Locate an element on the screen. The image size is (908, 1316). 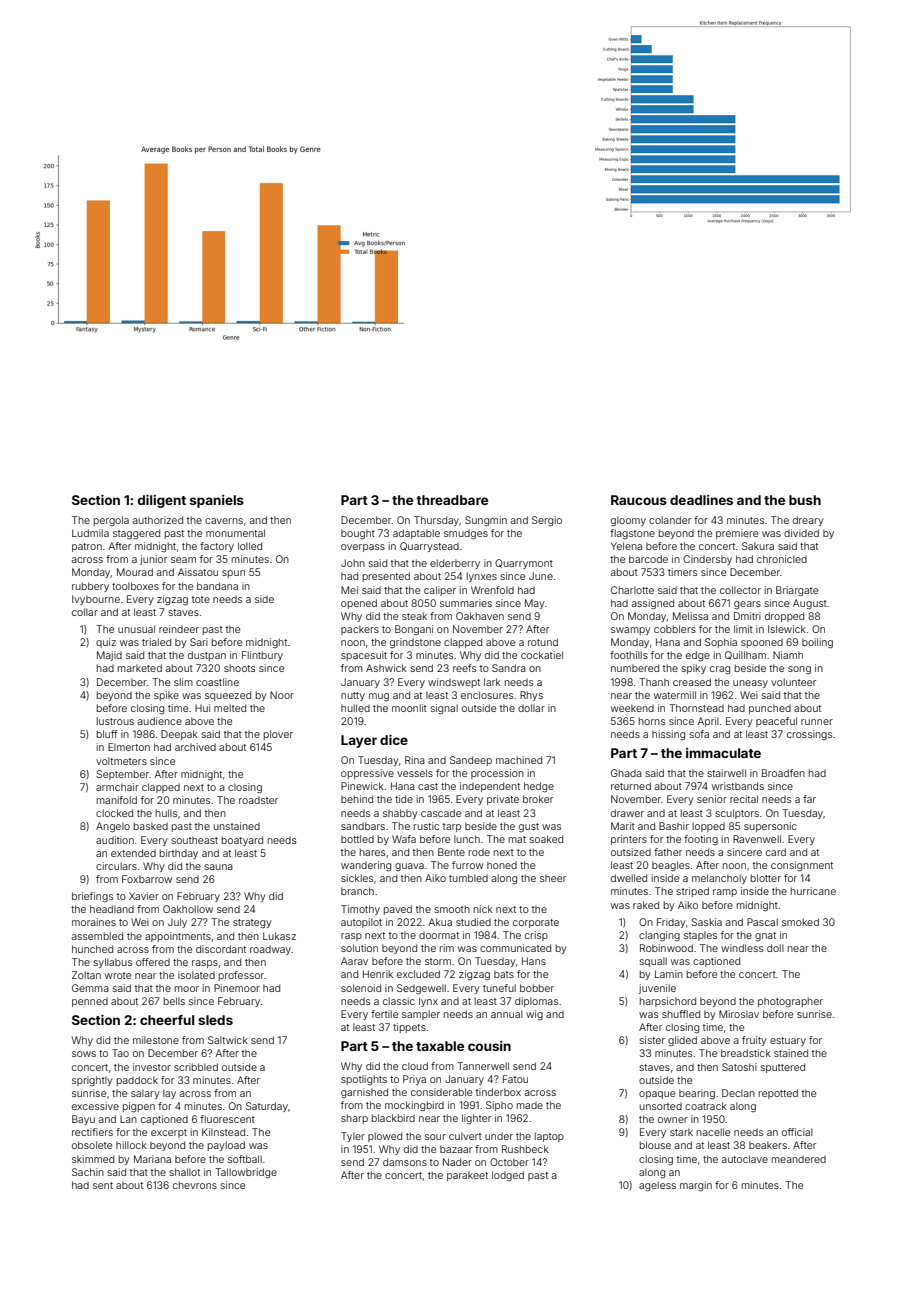
far is located at coordinates (809, 799).
